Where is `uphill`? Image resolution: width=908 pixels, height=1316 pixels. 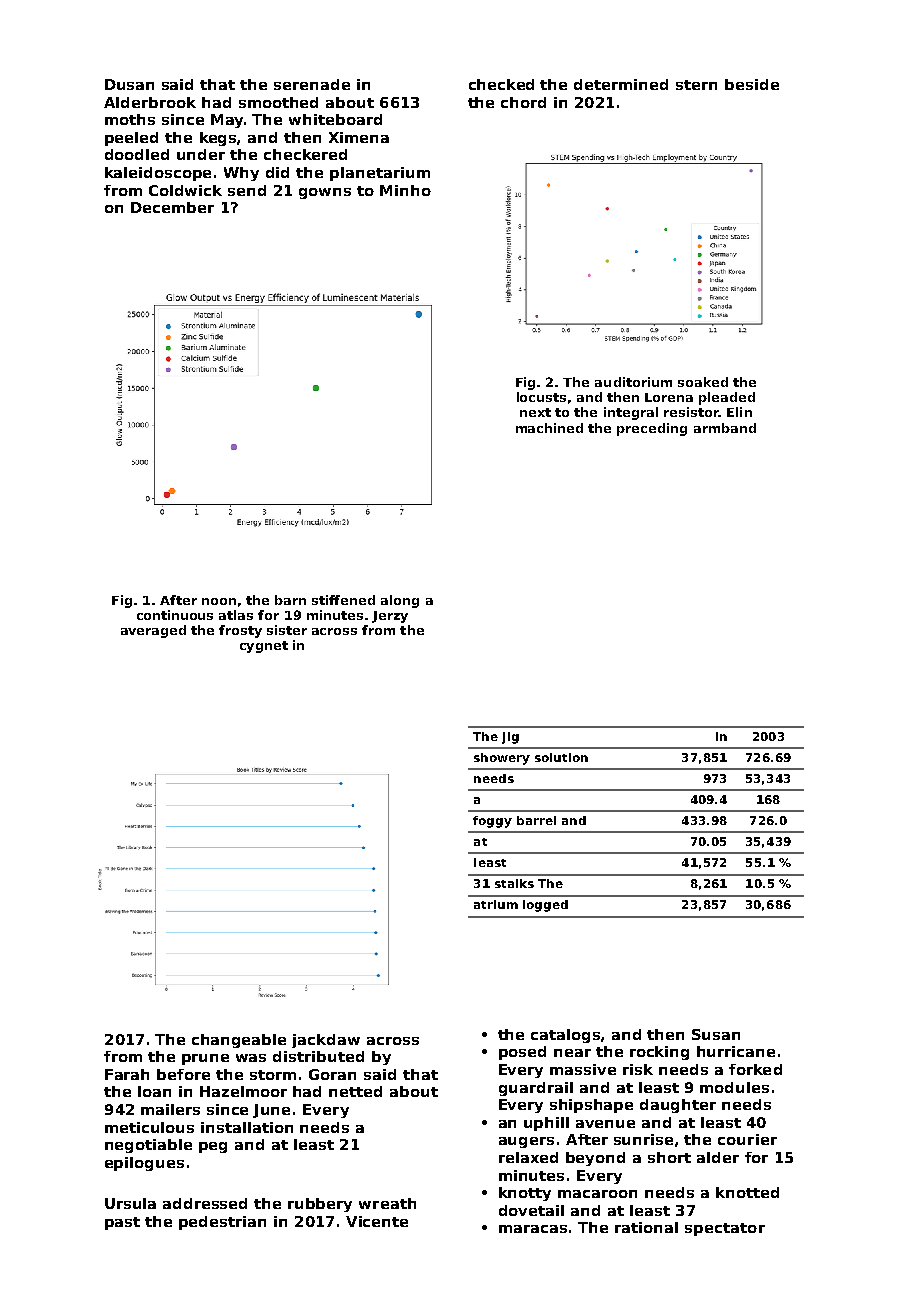
uphill is located at coordinates (546, 1124).
